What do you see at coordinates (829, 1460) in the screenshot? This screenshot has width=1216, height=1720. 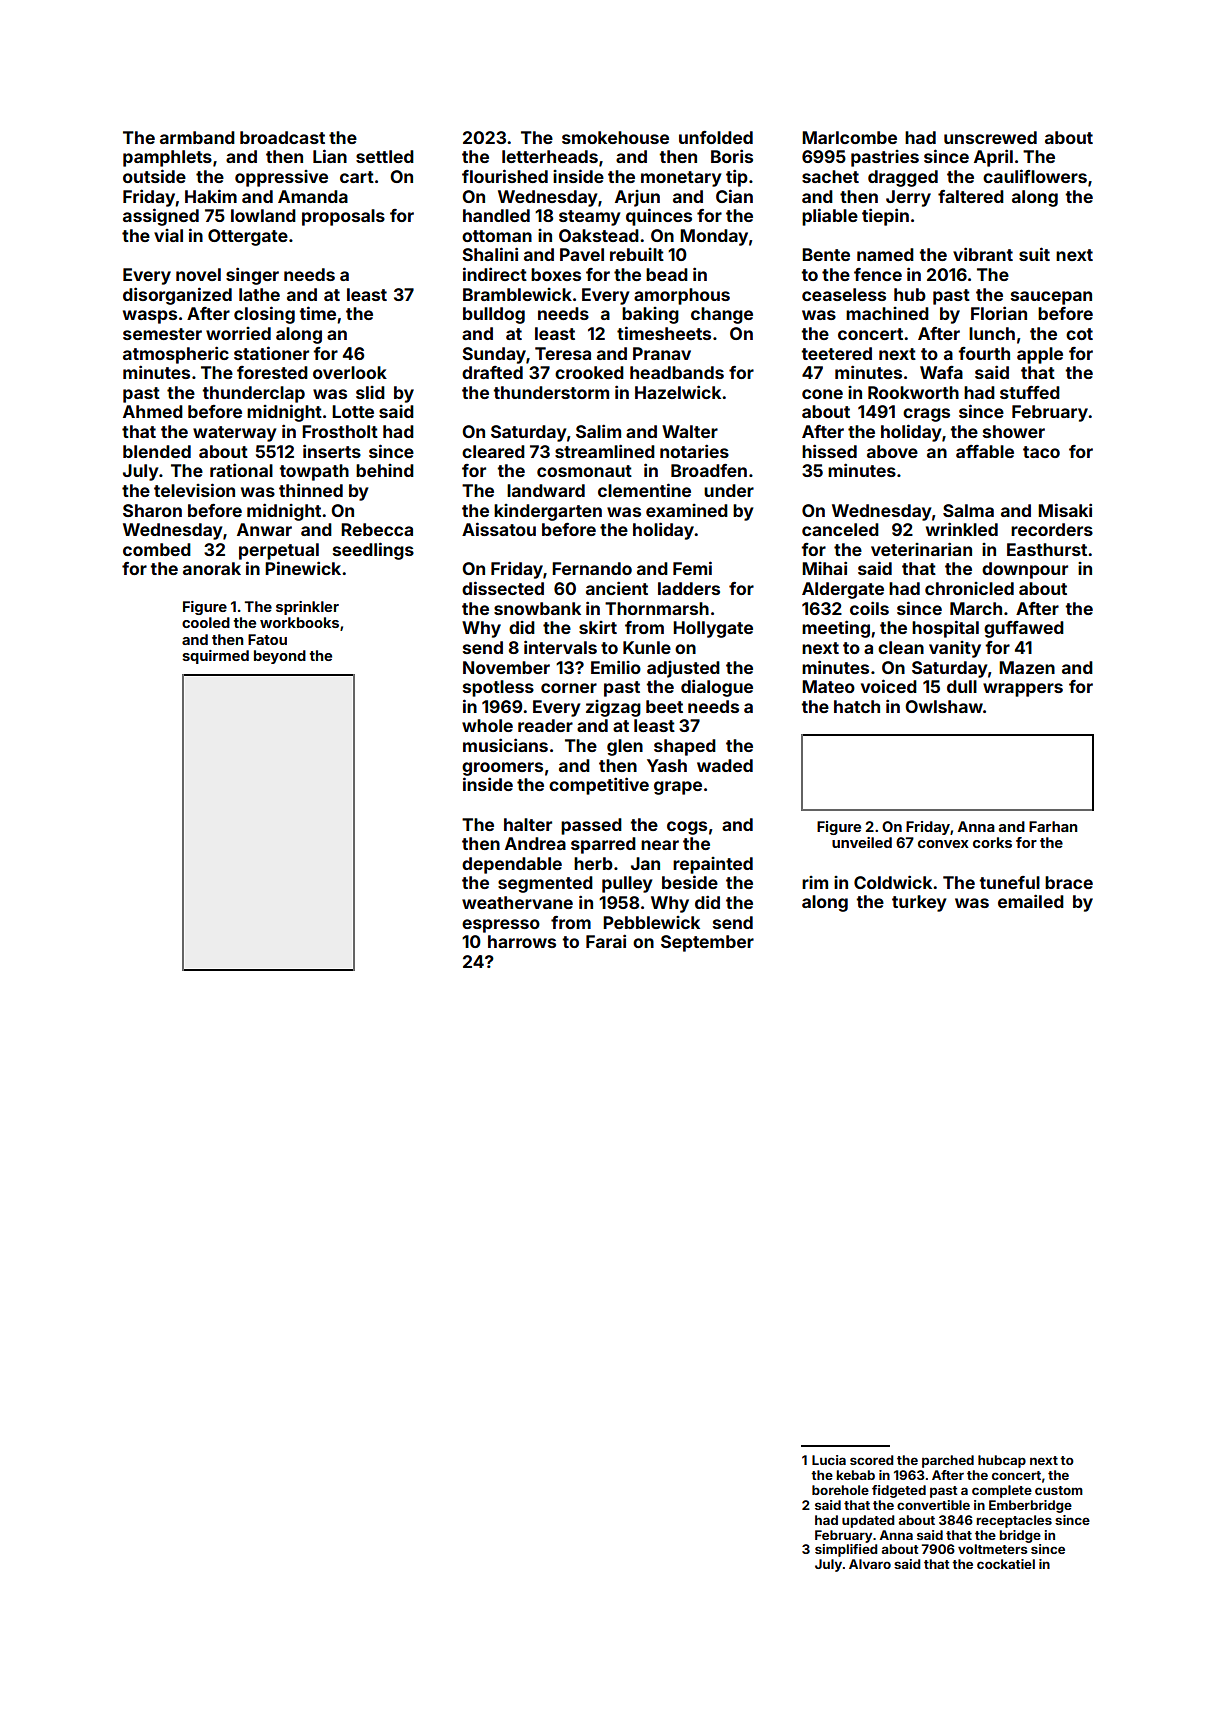 I see `Lucia` at bounding box center [829, 1460].
